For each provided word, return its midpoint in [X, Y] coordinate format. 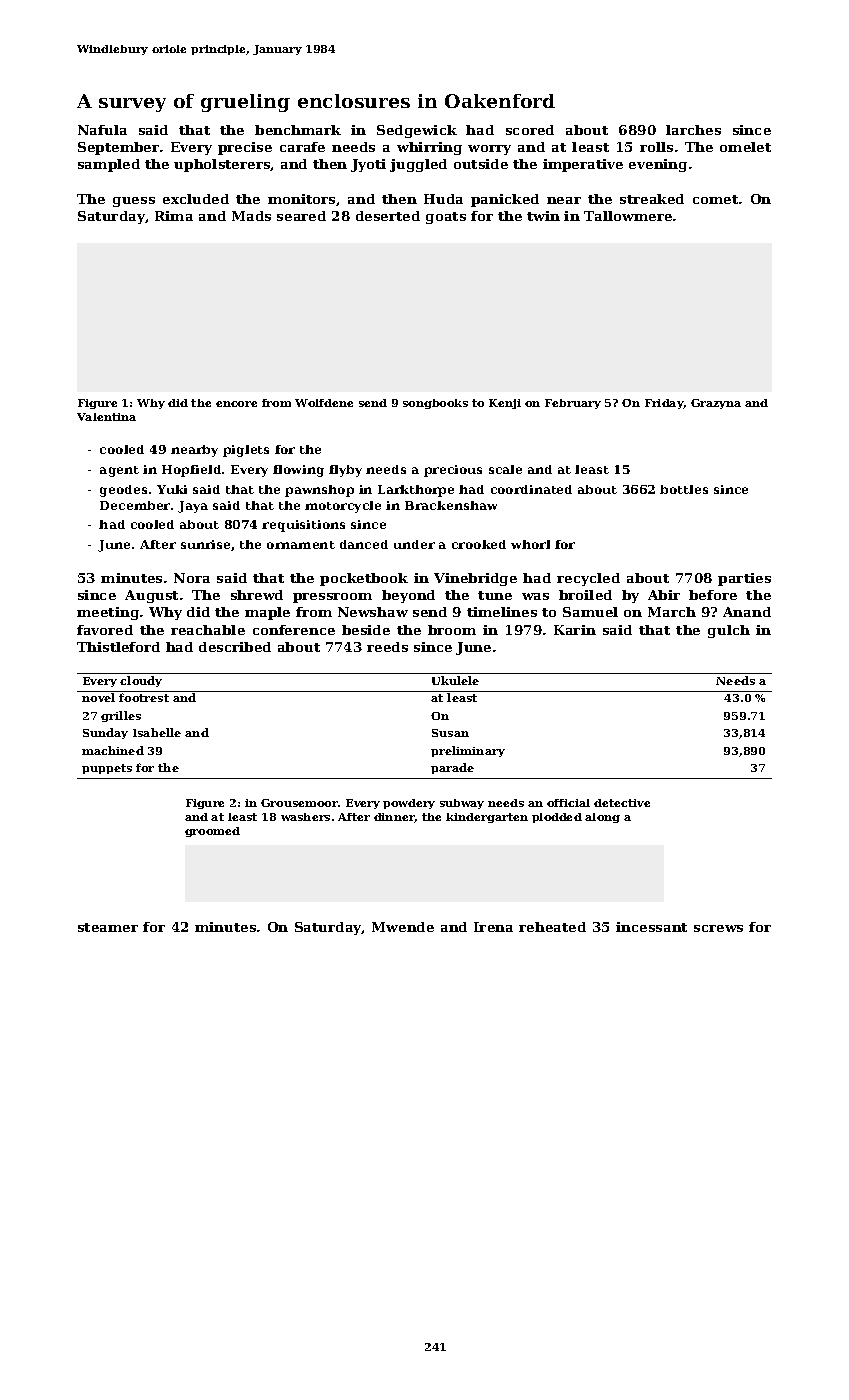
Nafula [102, 130]
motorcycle [343, 507]
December [135, 505]
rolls [656, 147]
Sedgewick [417, 131]
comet [715, 199]
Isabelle [157, 732]
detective [622, 803]
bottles [684, 489]
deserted [388, 216]
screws [718, 928]
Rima [174, 216]
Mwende [403, 927]
